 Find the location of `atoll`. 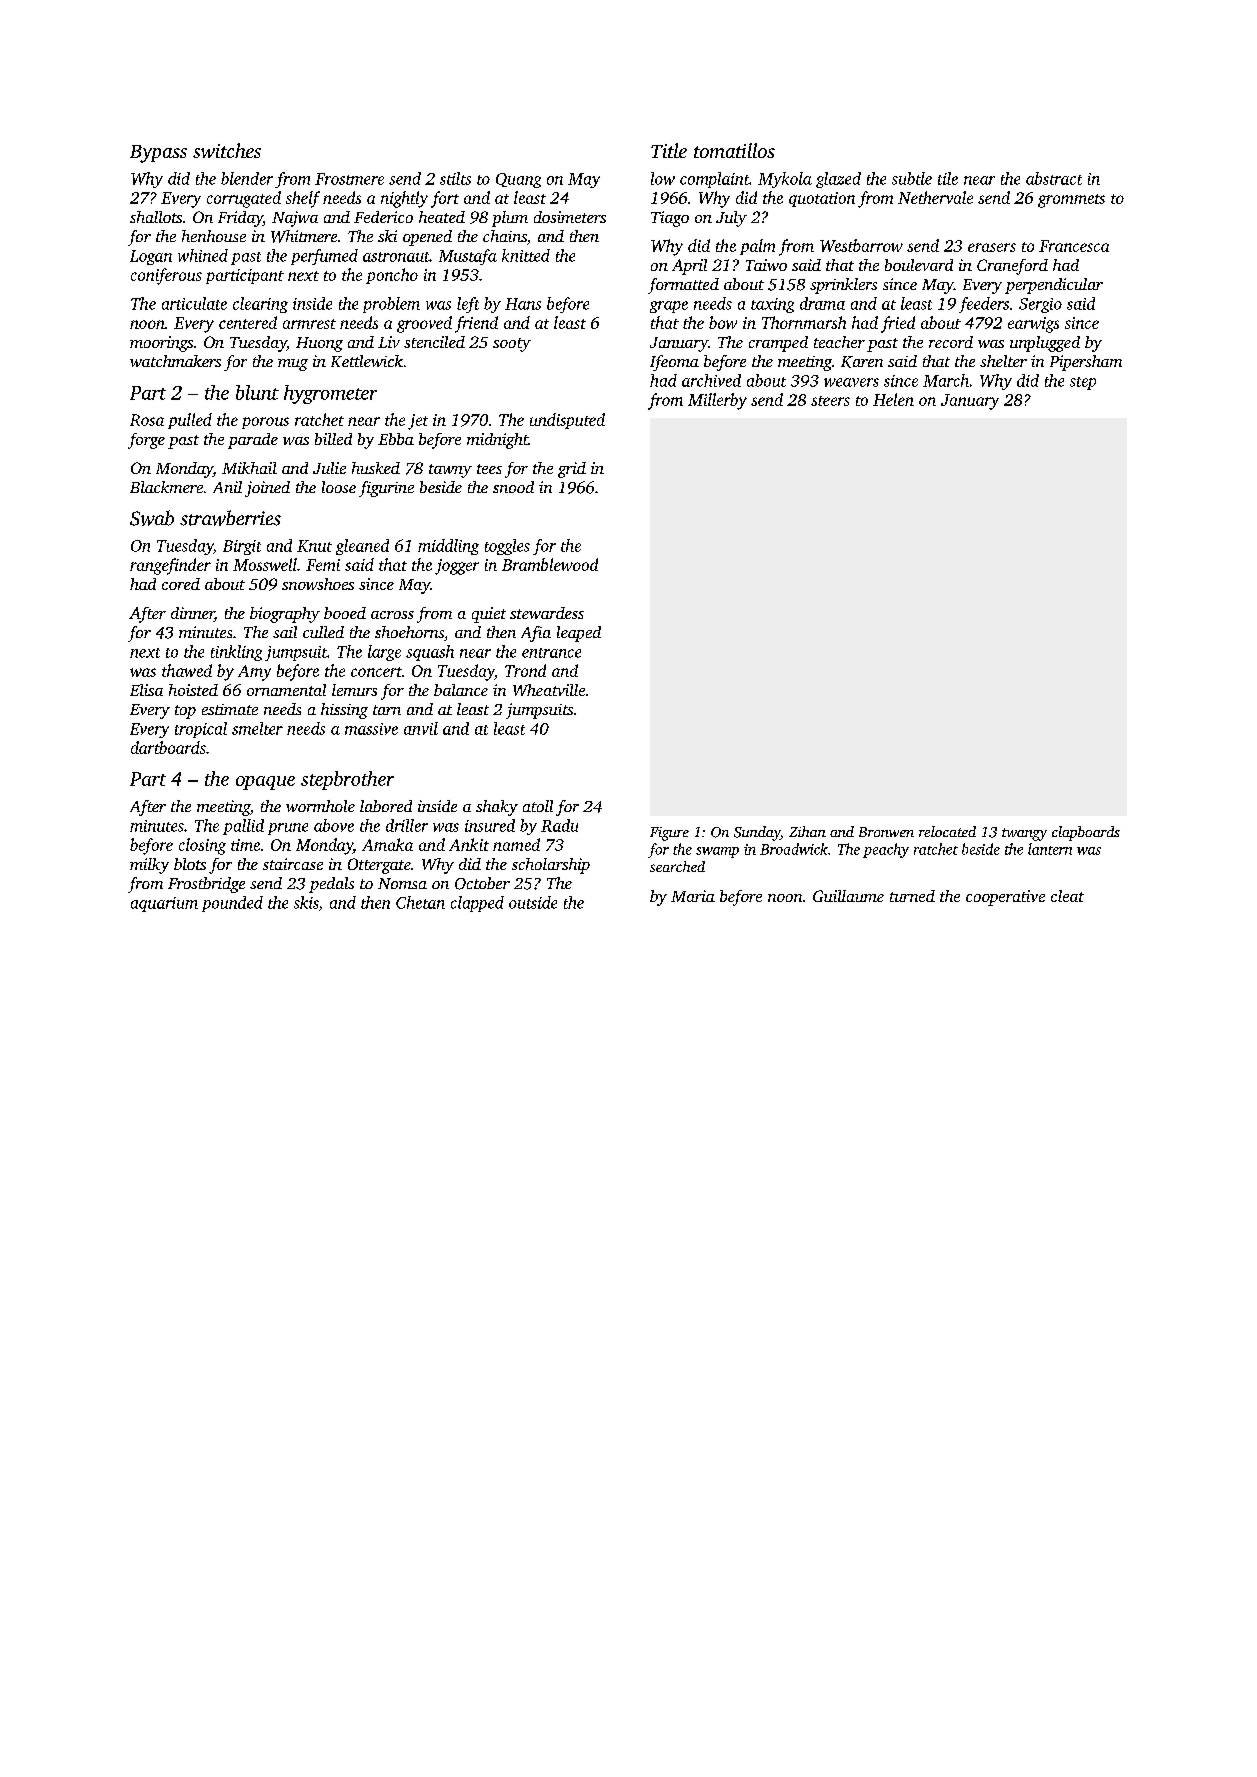

atoll is located at coordinates (538, 806).
